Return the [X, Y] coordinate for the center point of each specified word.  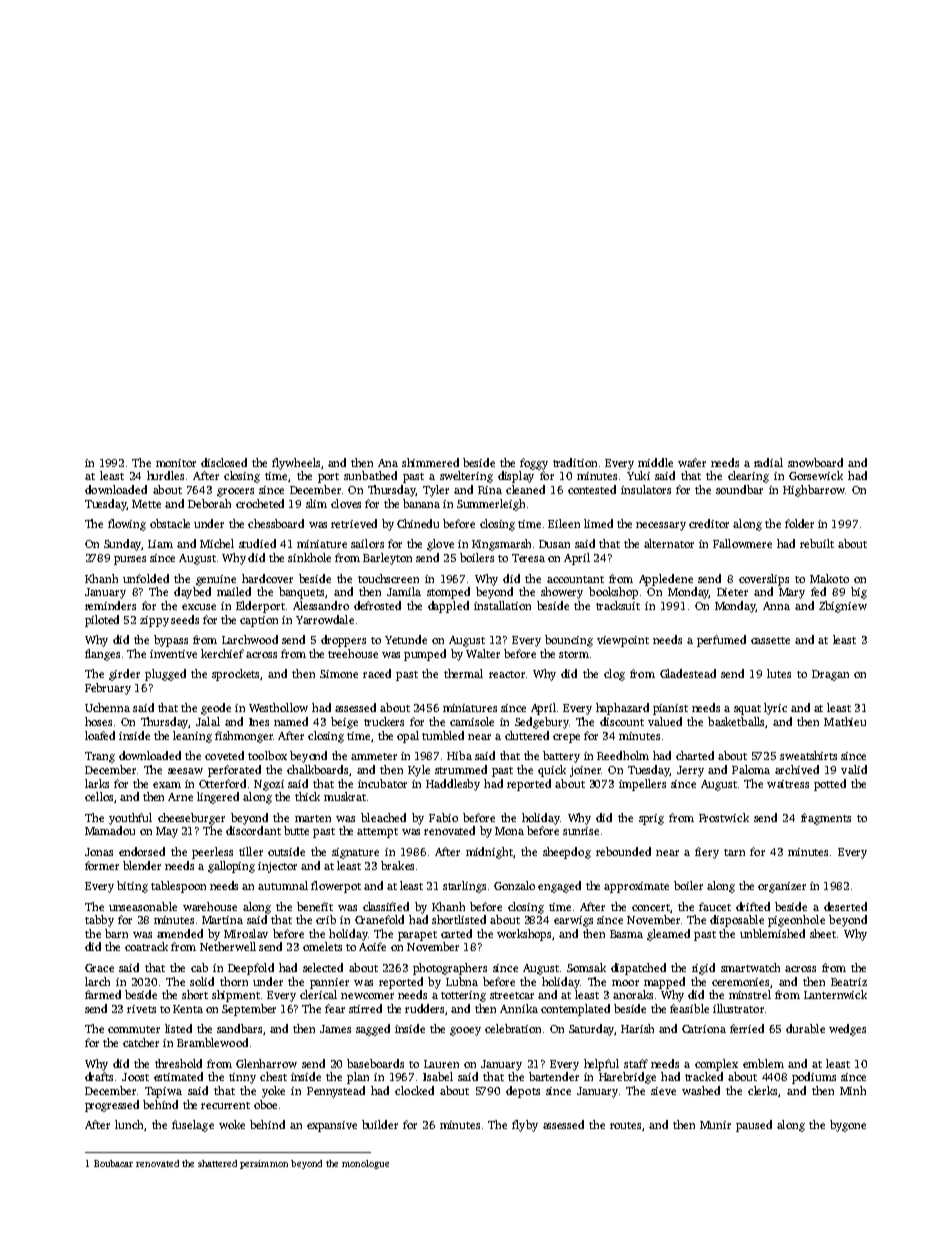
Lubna [462, 981]
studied [257, 543]
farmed [103, 994]
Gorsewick [816, 475]
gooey [465, 1031]
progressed [112, 1106]
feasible [689, 1008]
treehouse [353, 653]
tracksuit [618, 605]
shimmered [430, 462]
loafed [100, 735]
